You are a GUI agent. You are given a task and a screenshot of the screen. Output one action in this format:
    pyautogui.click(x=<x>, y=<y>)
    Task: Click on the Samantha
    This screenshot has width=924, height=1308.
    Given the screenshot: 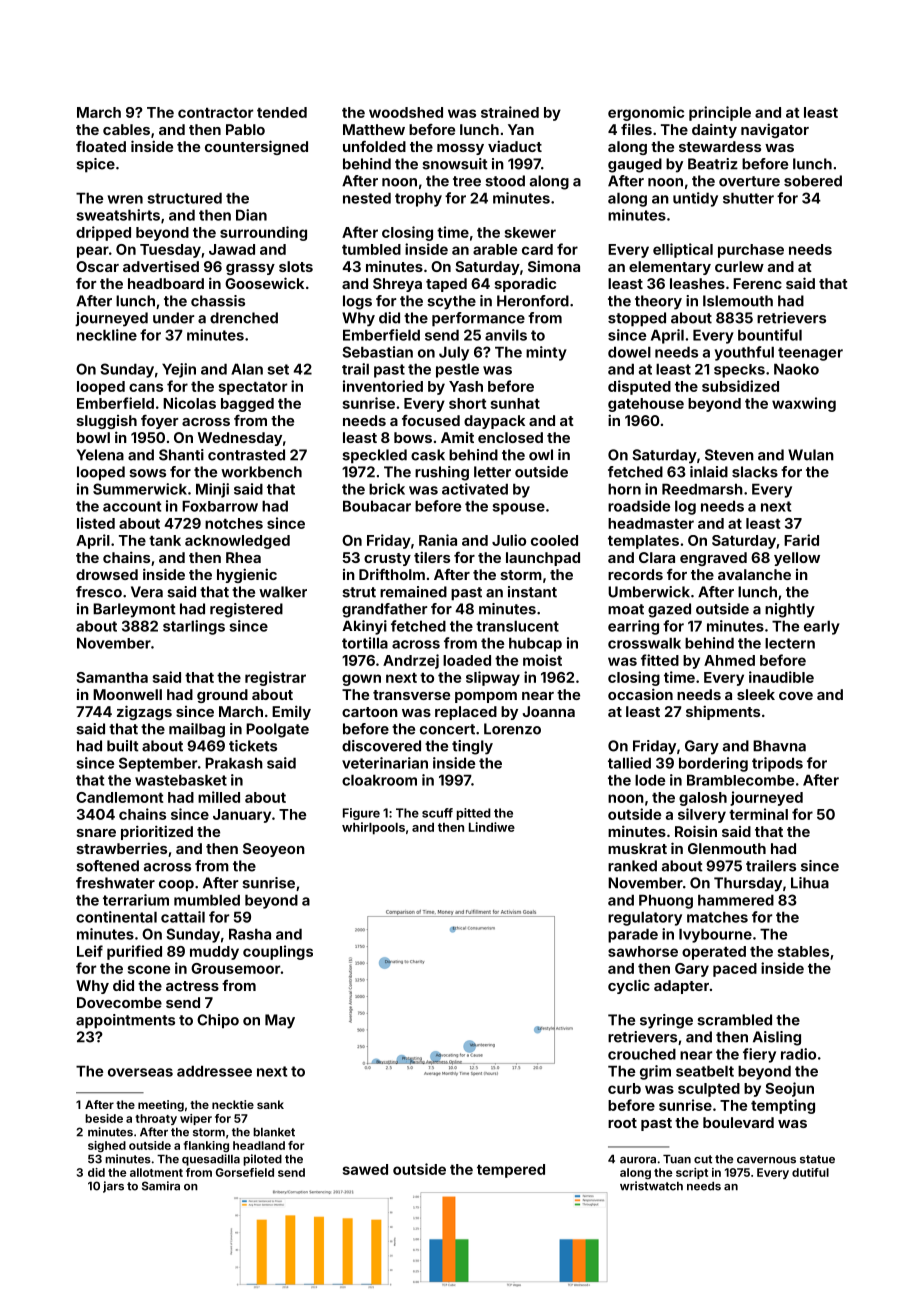 What is the action you would take?
    pyautogui.click(x=112, y=677)
